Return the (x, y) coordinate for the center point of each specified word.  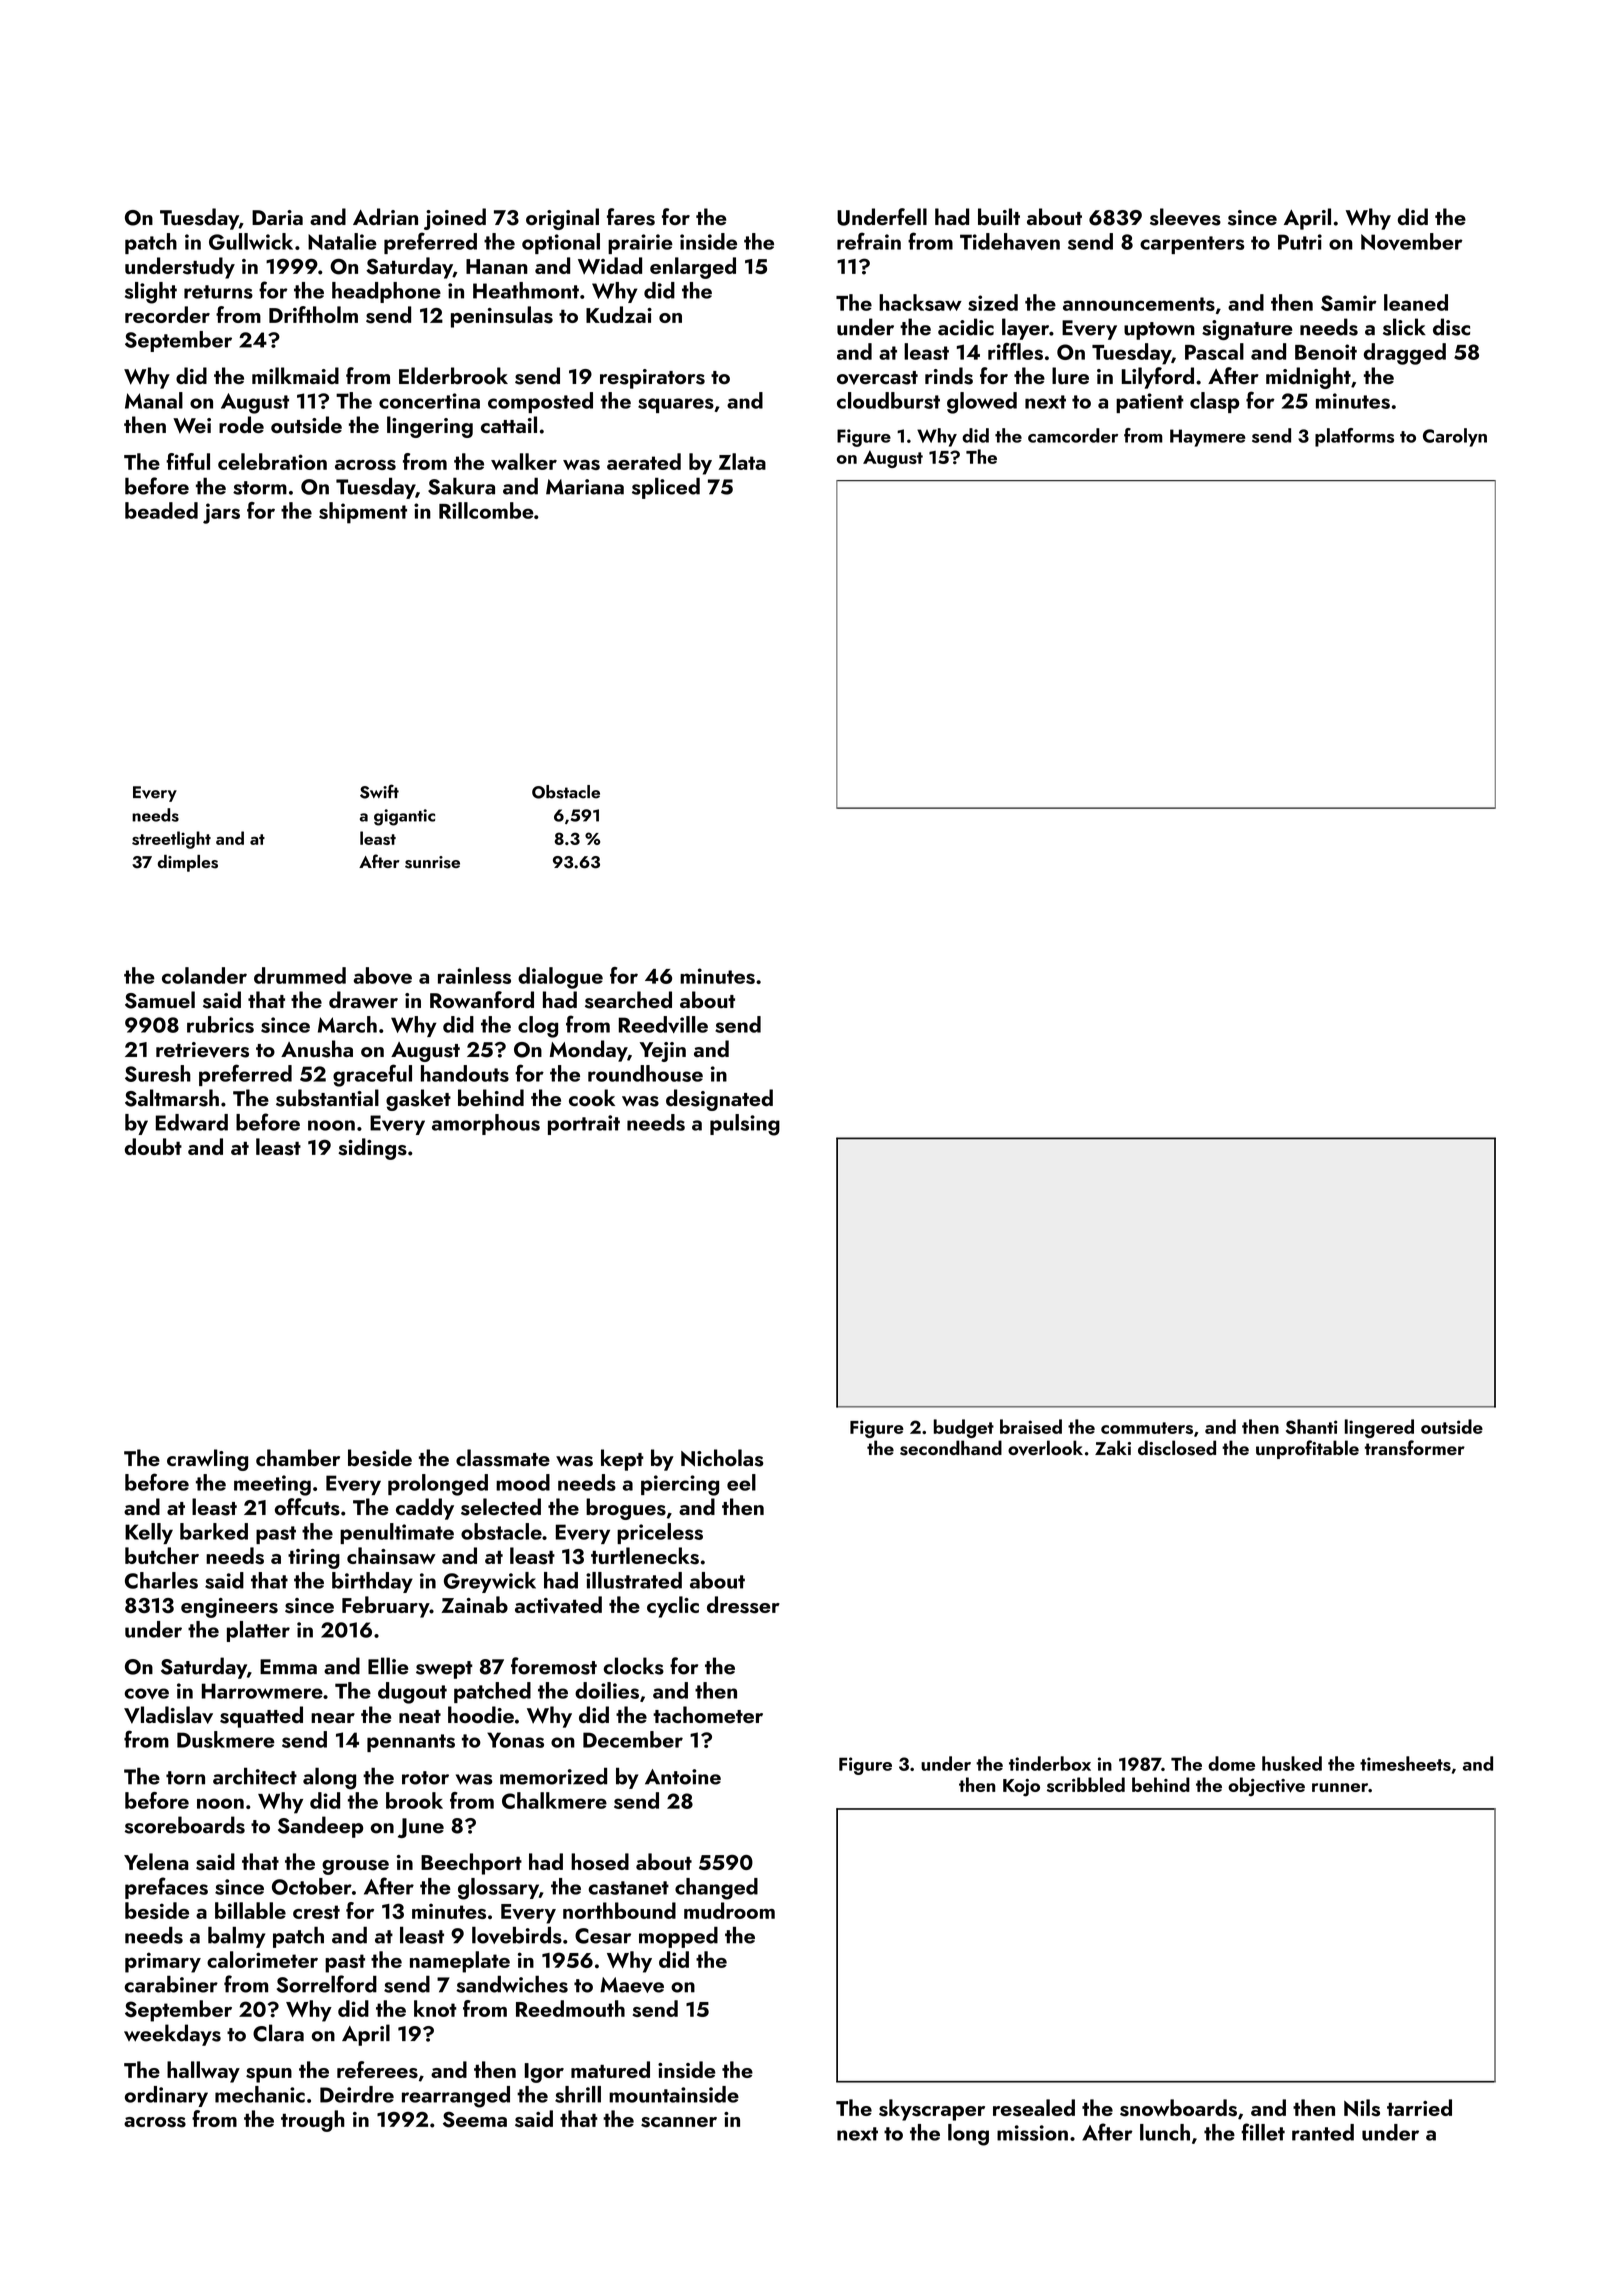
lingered (1379, 1428)
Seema (475, 2119)
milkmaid (295, 375)
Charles (161, 1580)
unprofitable (1307, 1449)
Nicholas (722, 1458)
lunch (1165, 2132)
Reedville (663, 1024)
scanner (679, 2122)
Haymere (1208, 438)
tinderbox (1050, 1763)
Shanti (1311, 1426)
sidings (372, 1149)
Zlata (742, 461)
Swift (379, 791)
